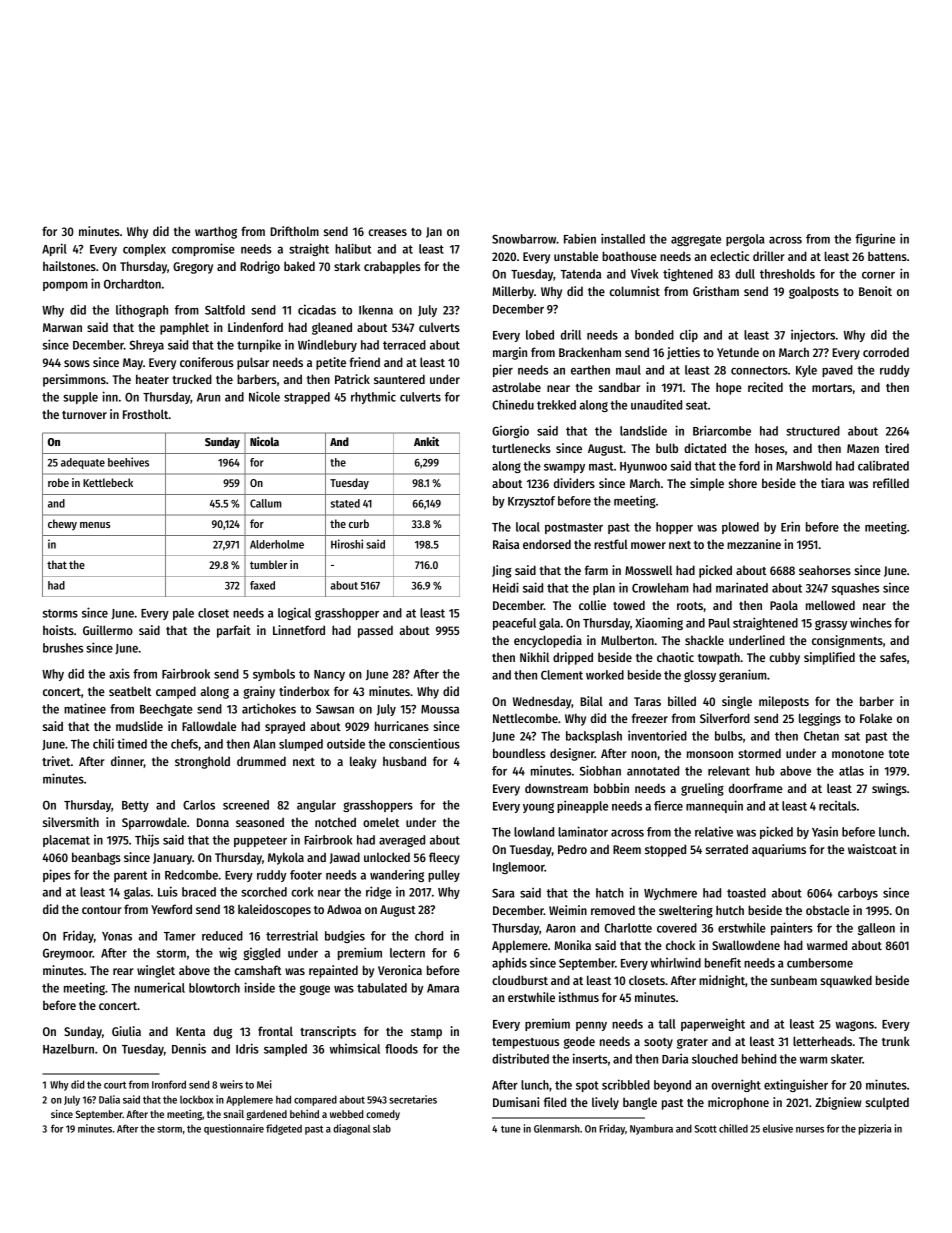 The image size is (952, 1233). What do you see at coordinates (574, 483) in the screenshot?
I see `dividers` at bounding box center [574, 483].
